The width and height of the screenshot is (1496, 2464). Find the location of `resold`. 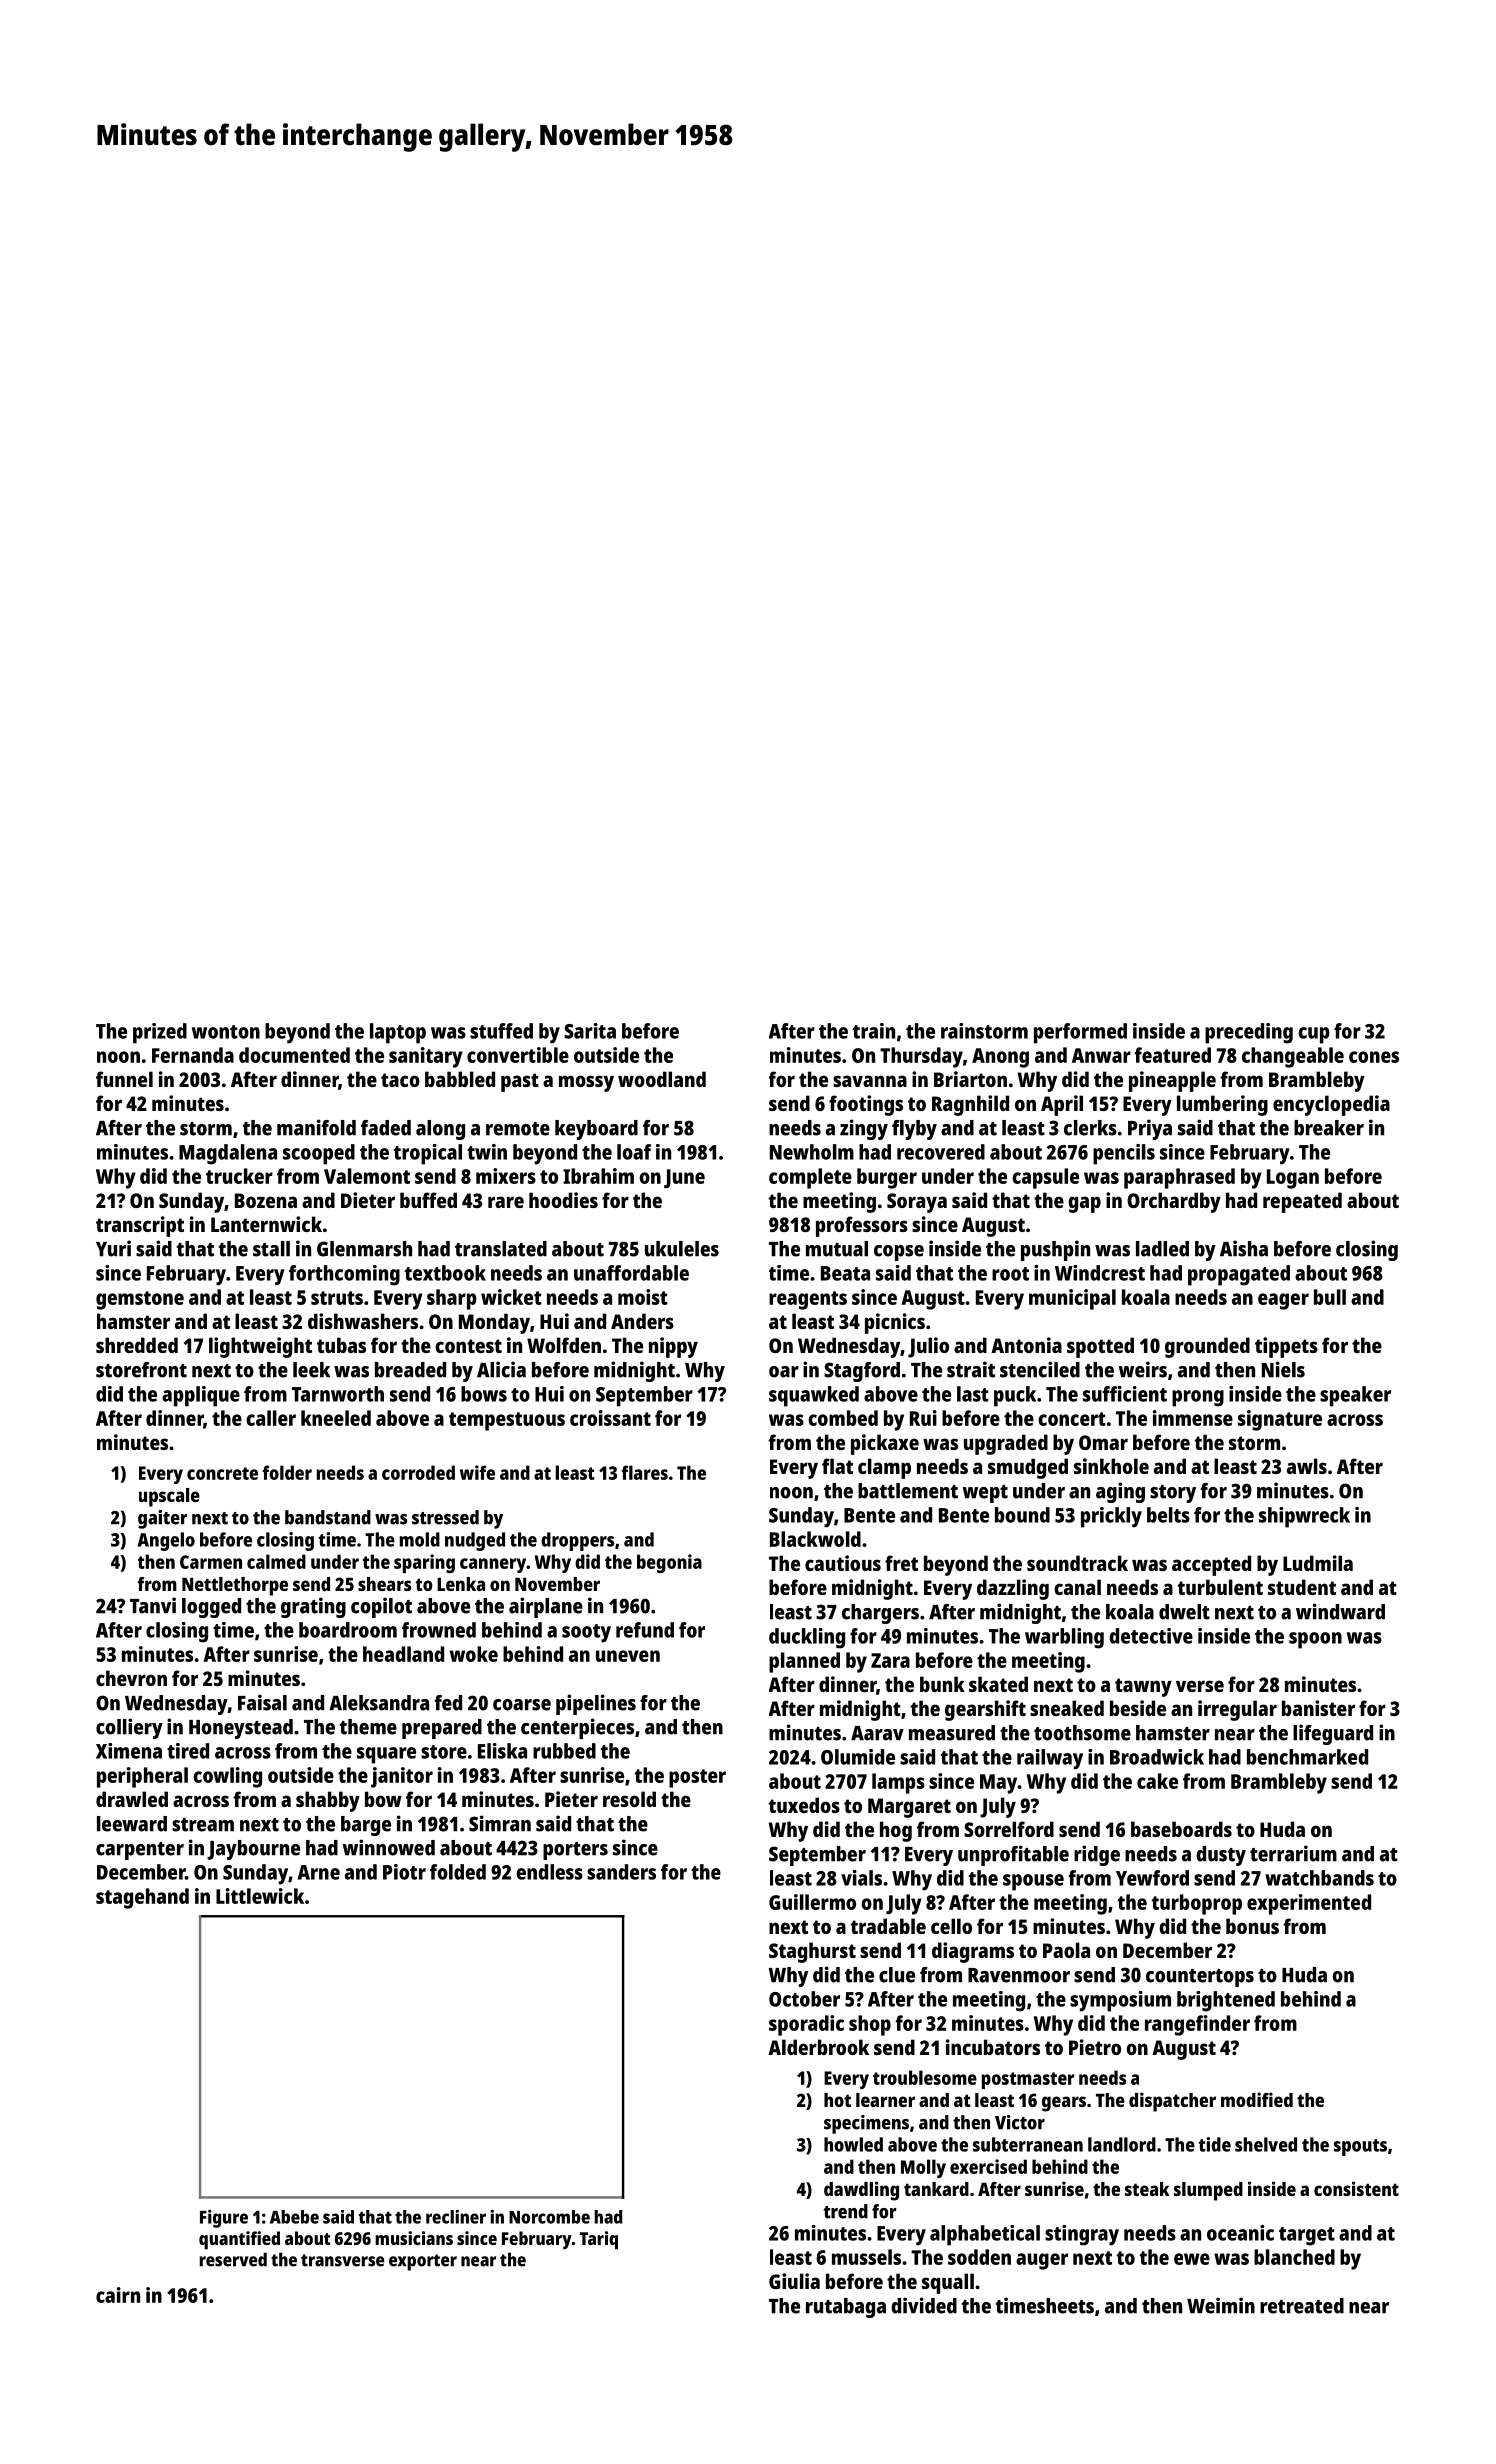

resold is located at coordinates (629, 1799).
